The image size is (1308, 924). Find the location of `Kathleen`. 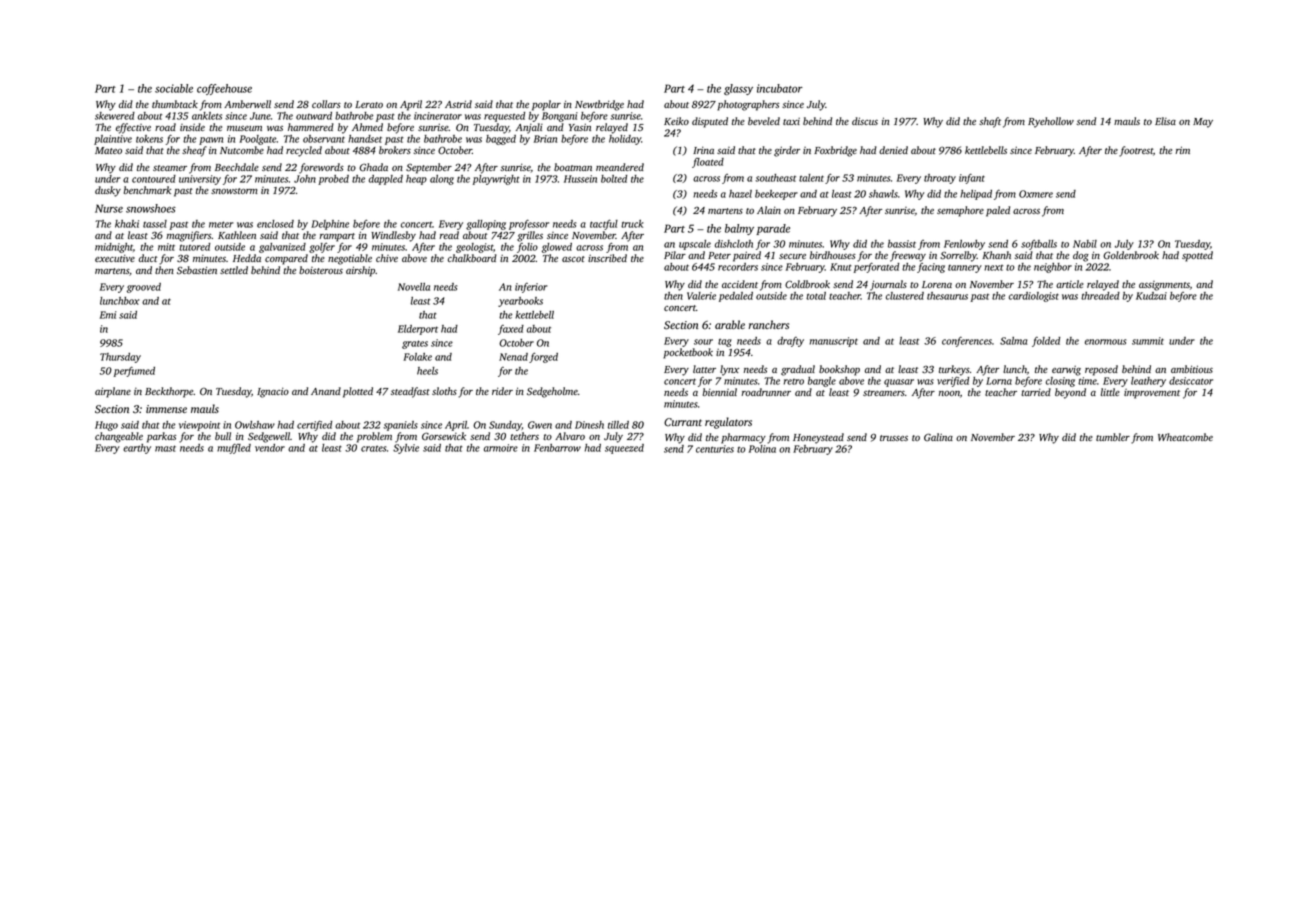

Kathleen is located at coordinates (237, 235).
